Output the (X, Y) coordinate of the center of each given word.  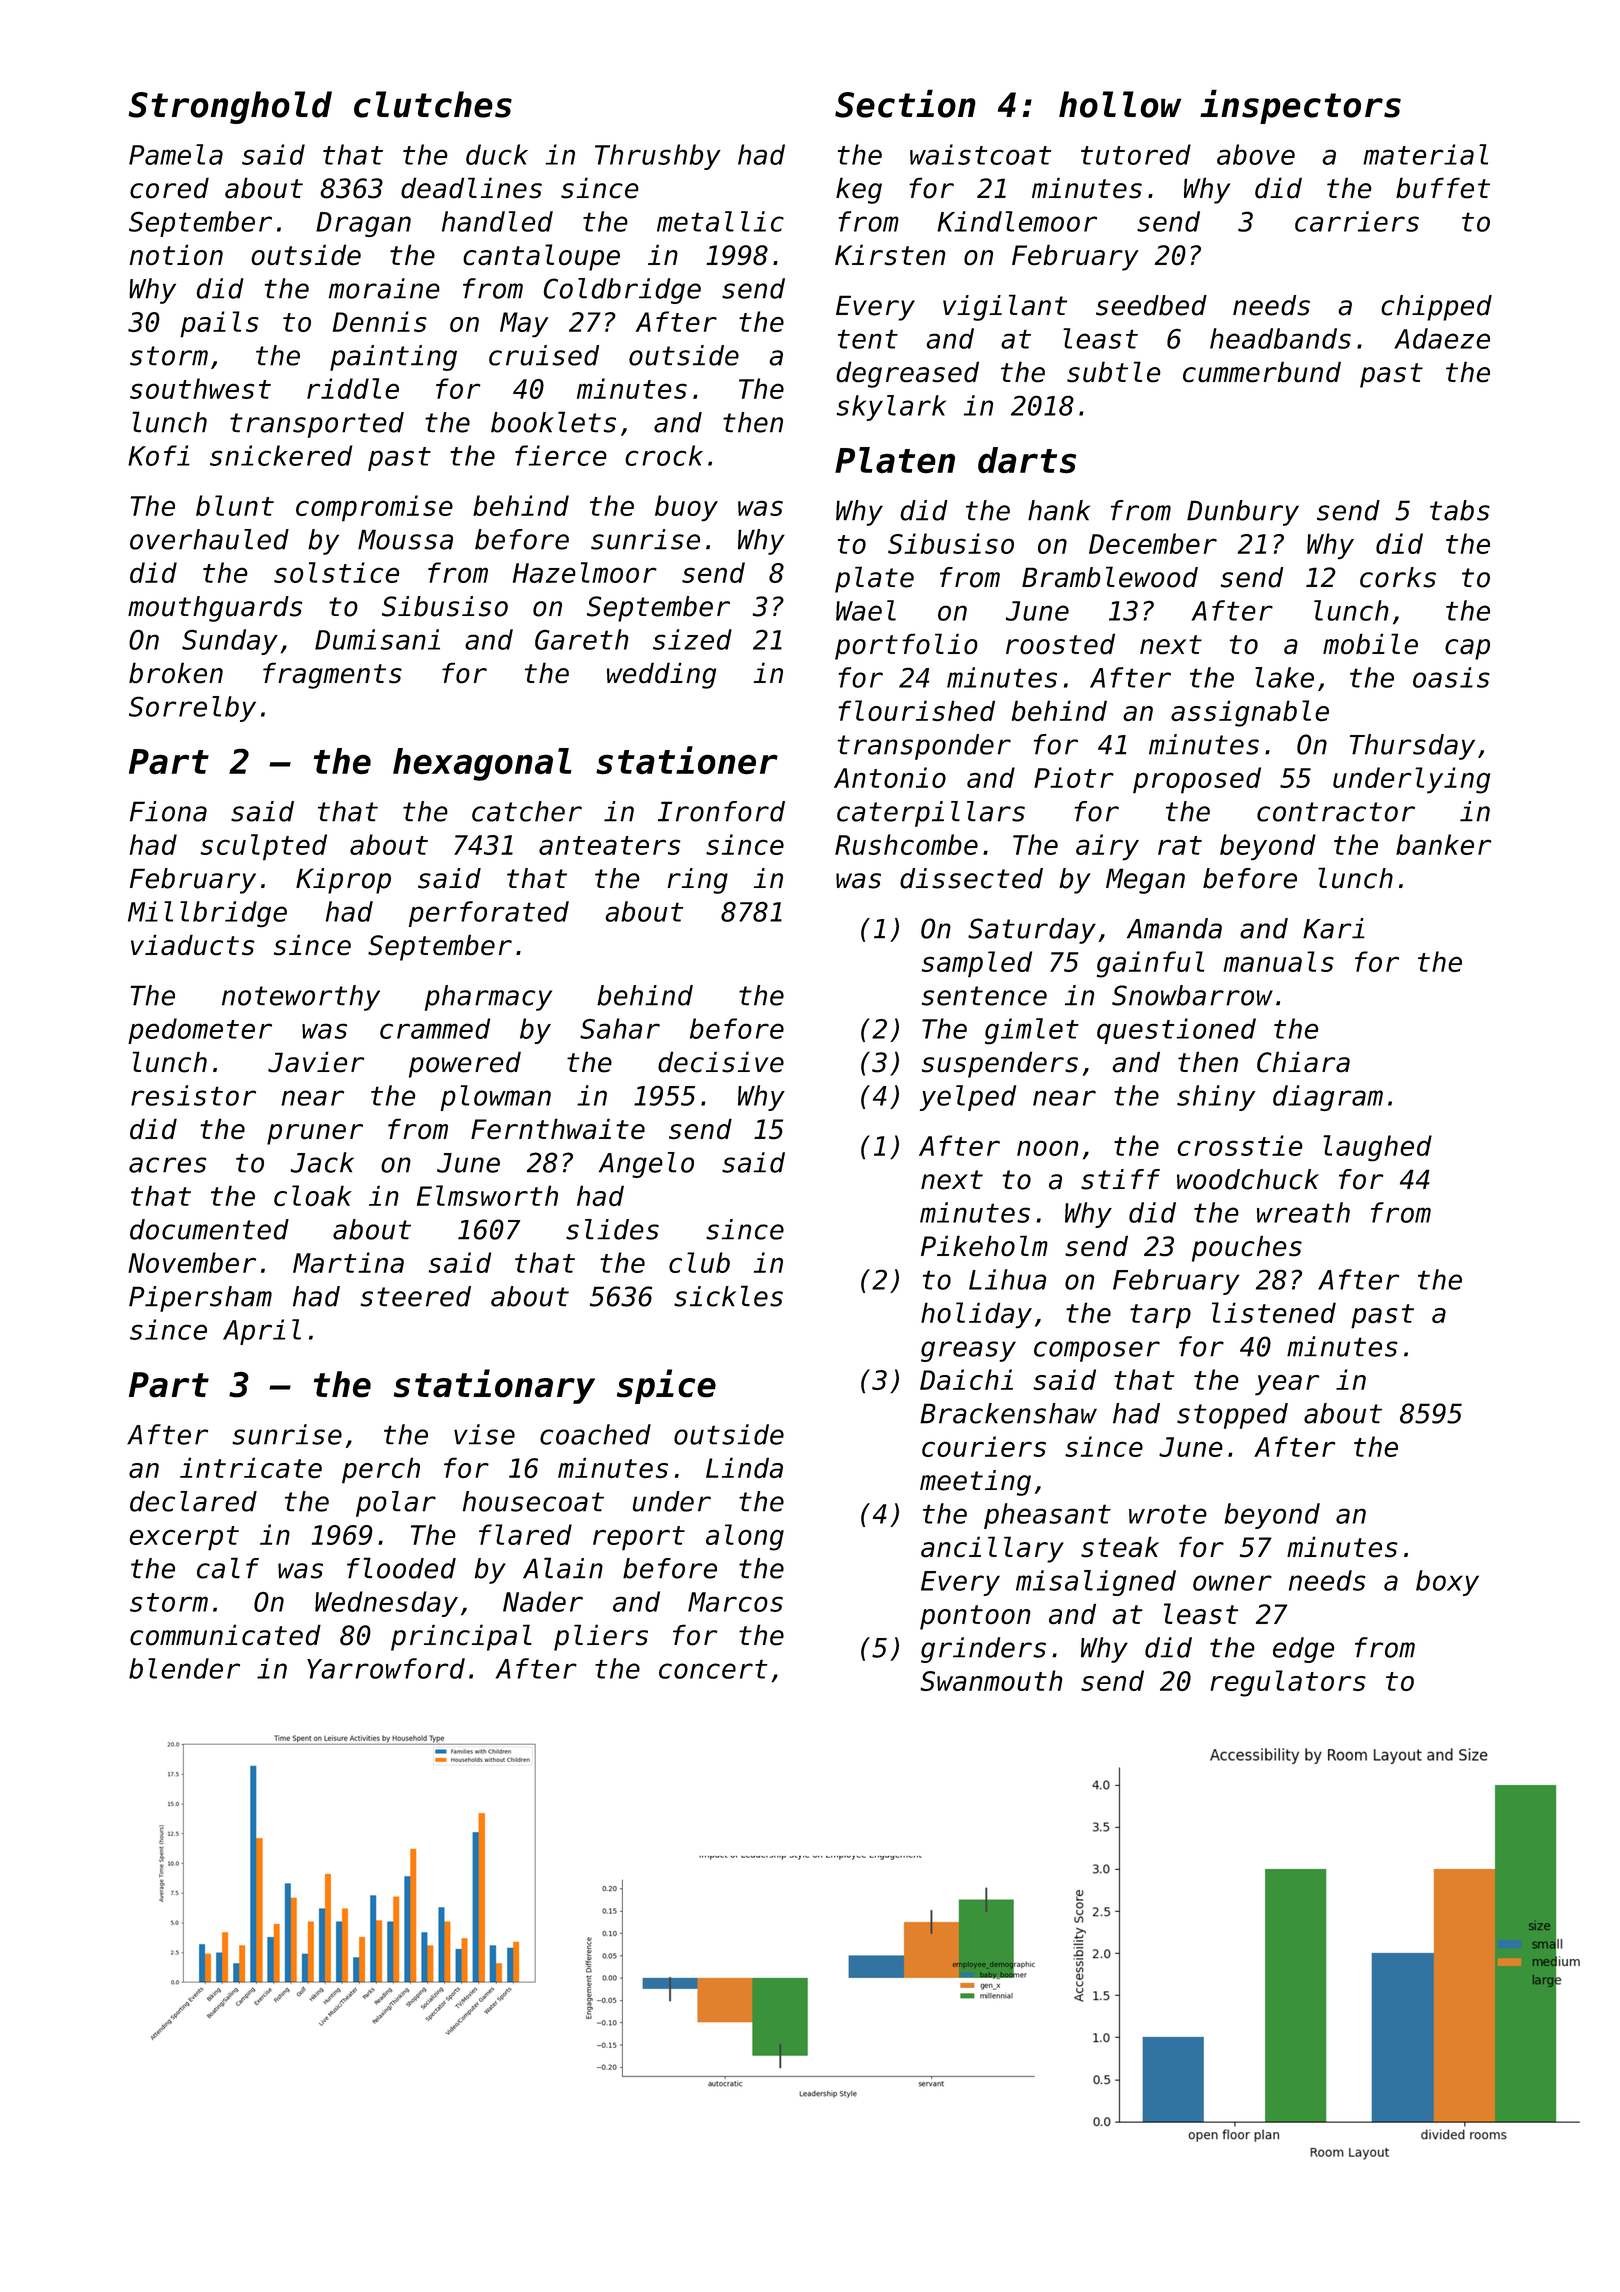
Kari (1334, 928)
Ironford (721, 811)
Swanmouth (991, 1680)
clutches (433, 104)
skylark (891, 408)
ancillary (992, 1549)
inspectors (1300, 106)
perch (381, 1470)
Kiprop (343, 881)
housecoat (533, 1501)
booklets (553, 422)
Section (905, 103)
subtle (1114, 372)
